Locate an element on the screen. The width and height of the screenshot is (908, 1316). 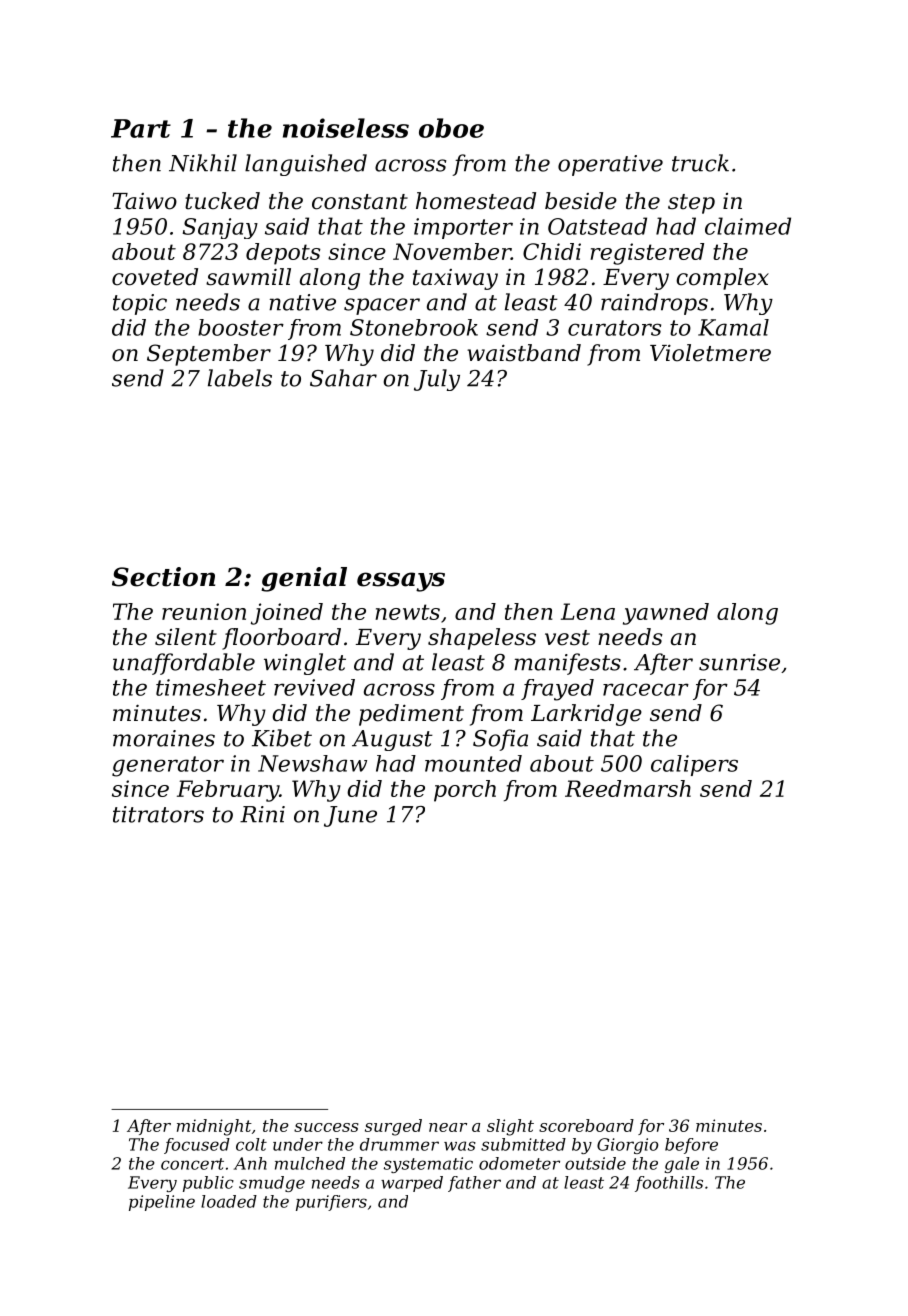
porch is located at coordinates (465, 791).
